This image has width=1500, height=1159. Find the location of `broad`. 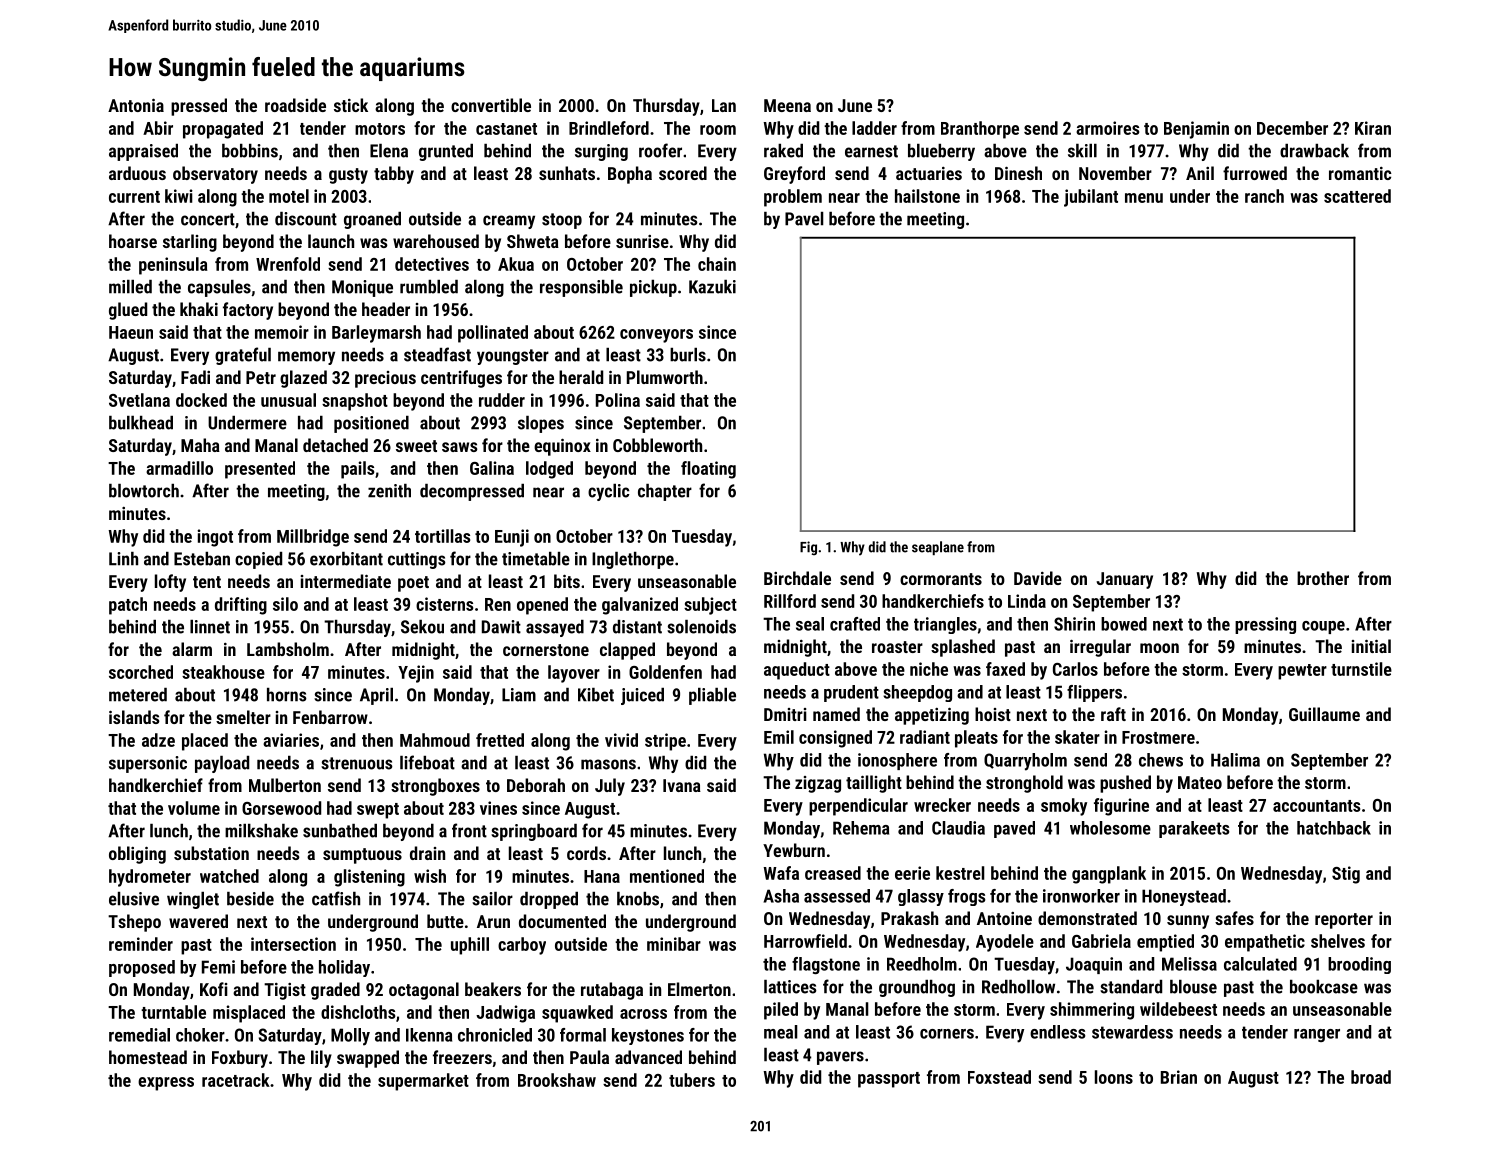

broad is located at coordinates (1371, 1077).
